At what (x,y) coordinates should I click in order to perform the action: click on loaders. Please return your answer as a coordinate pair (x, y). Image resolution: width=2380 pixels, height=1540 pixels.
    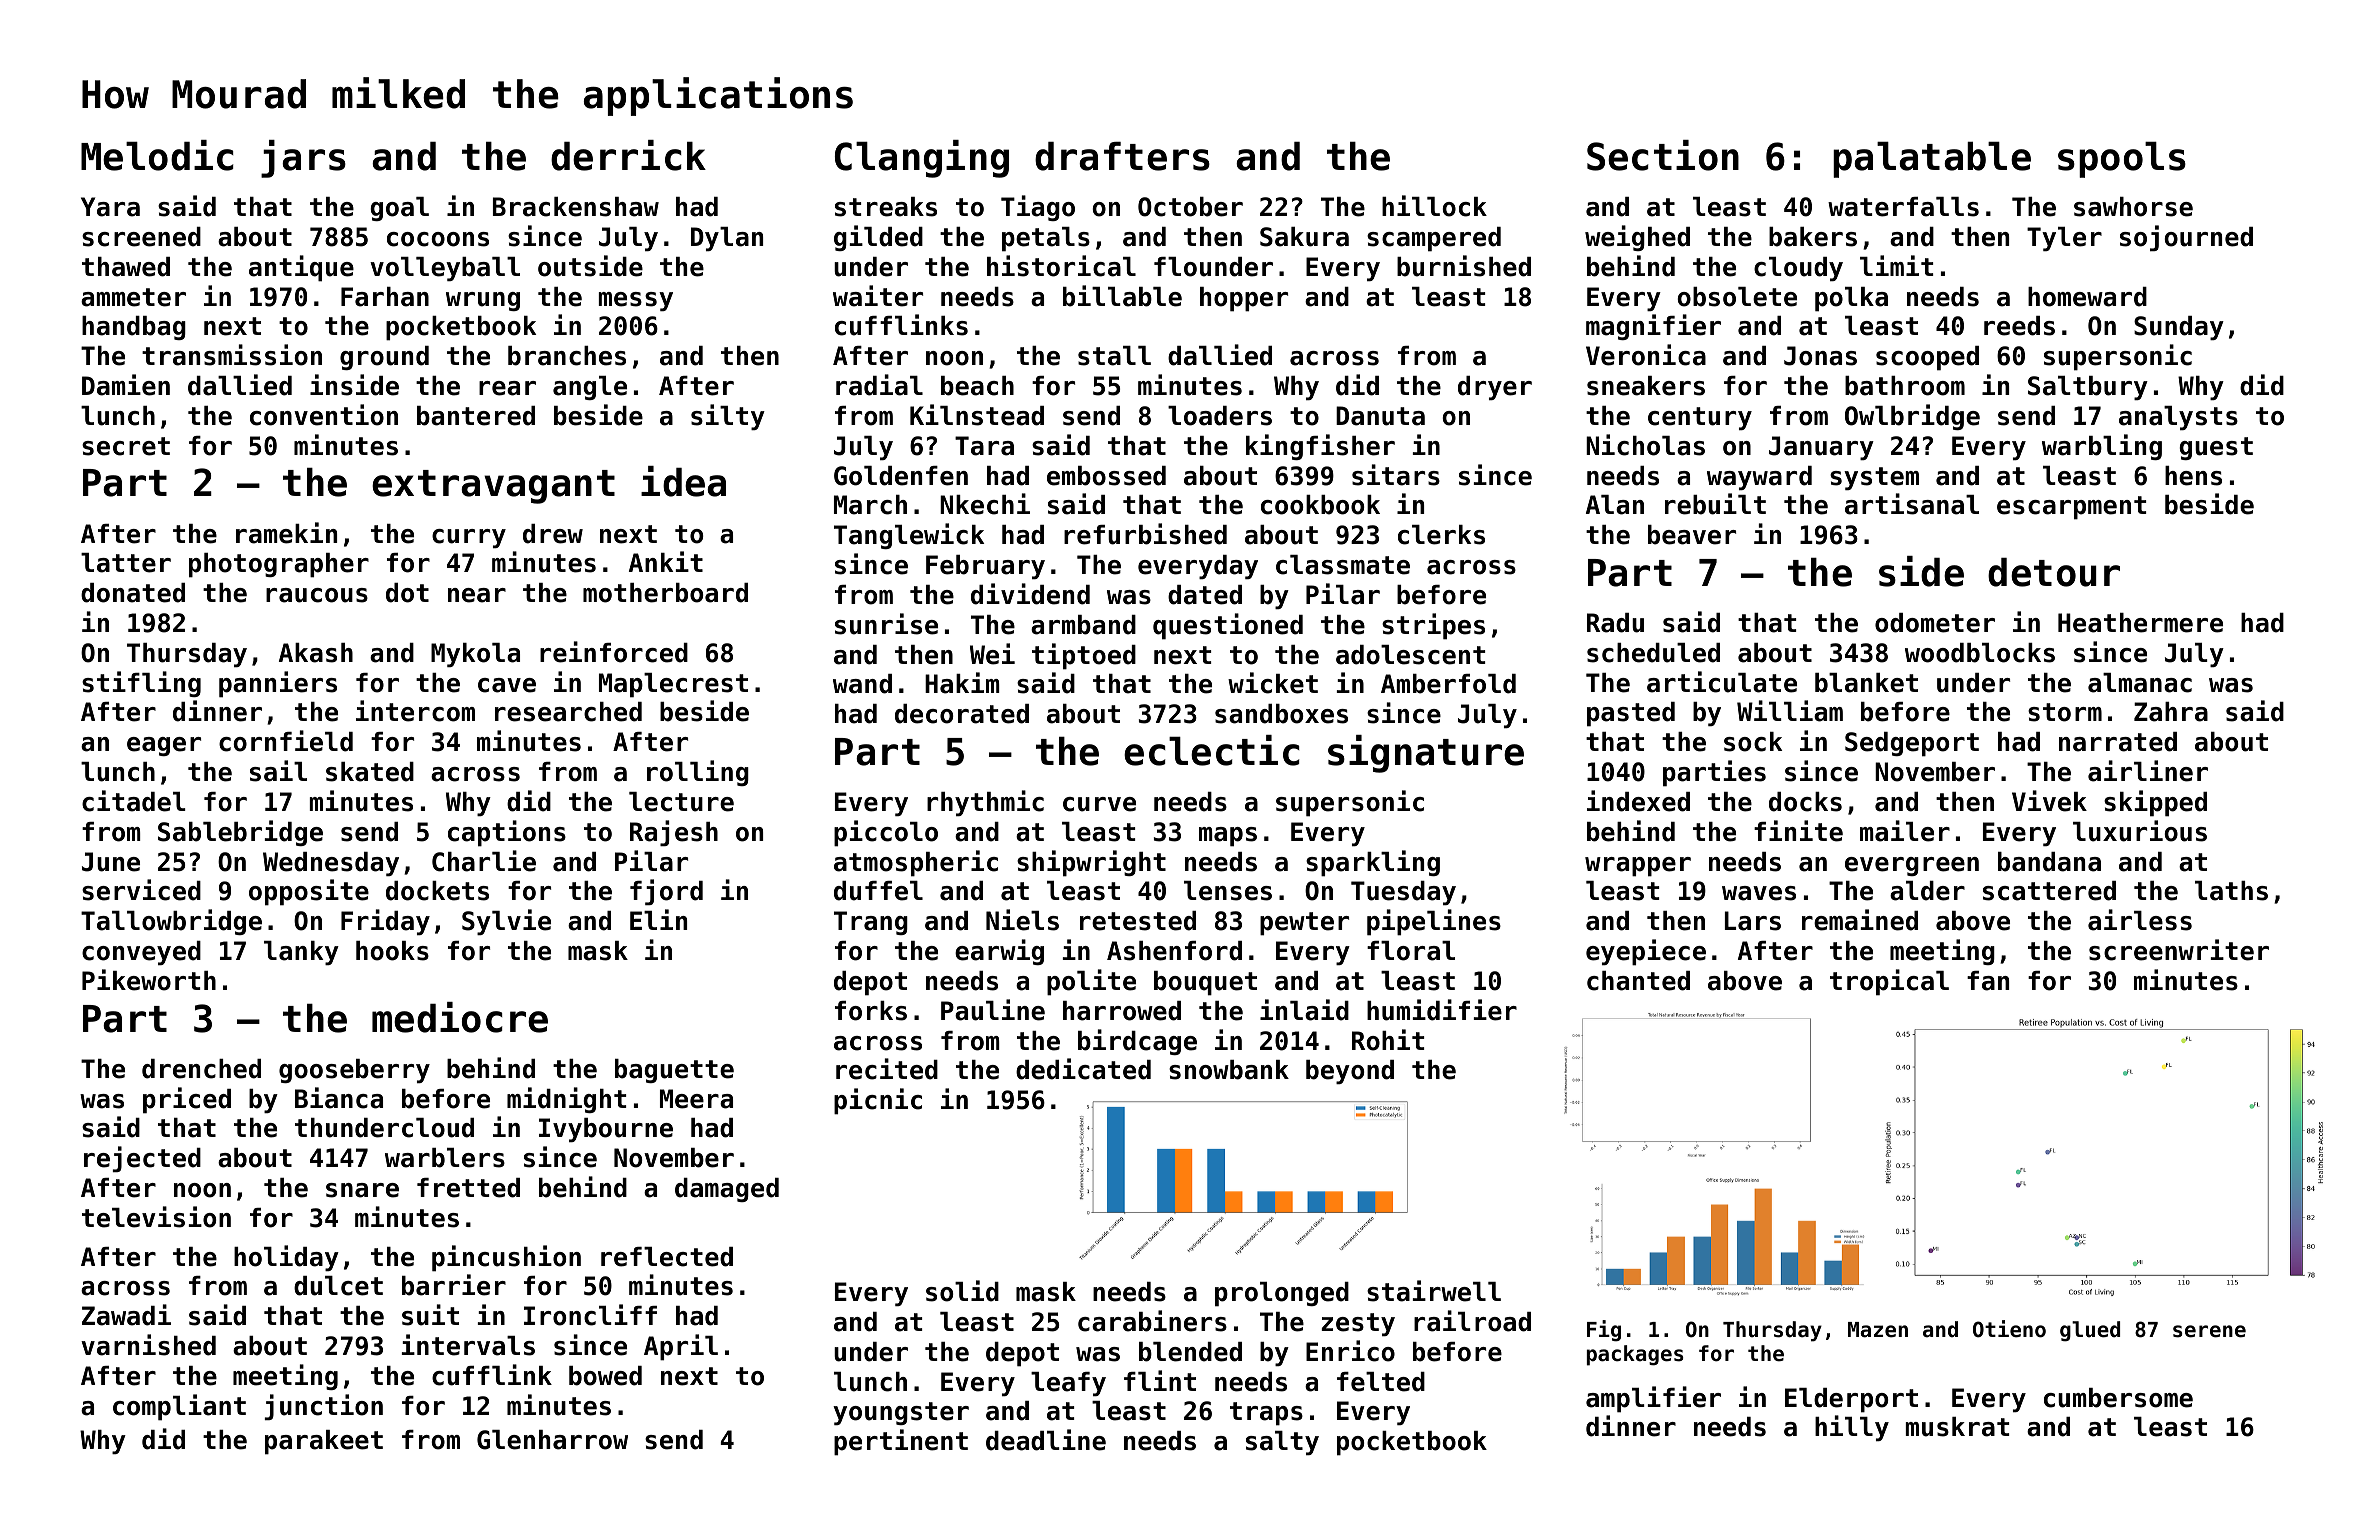
    Looking at the image, I should click on (1220, 416).
